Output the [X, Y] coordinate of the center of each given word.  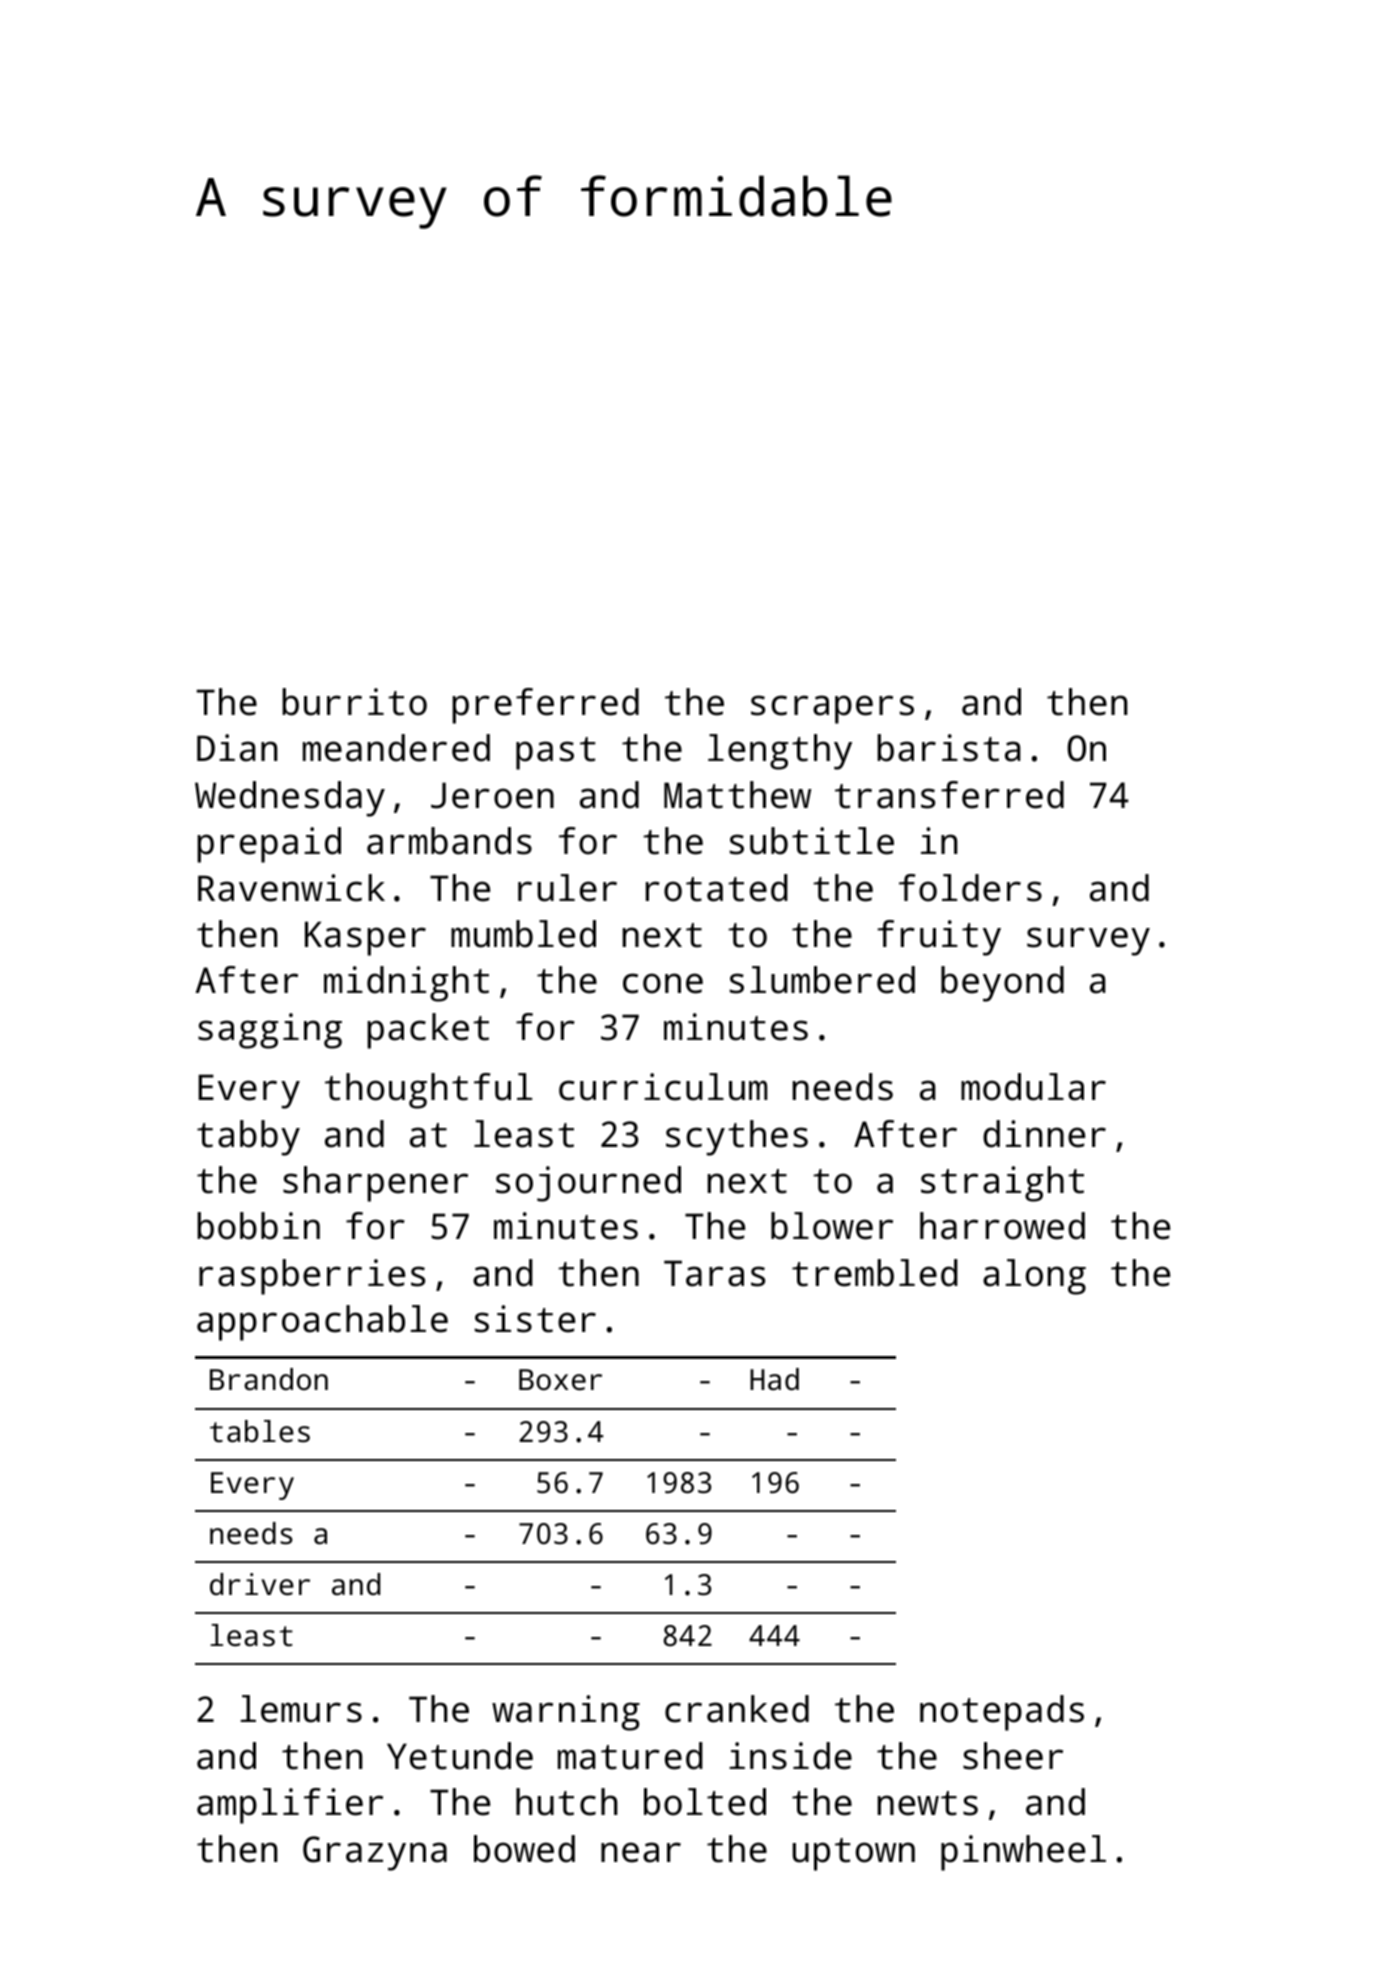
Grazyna [375, 1853]
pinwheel [1023, 1853]
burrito [354, 702]
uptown [854, 1854]
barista [948, 748]
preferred [545, 706]
